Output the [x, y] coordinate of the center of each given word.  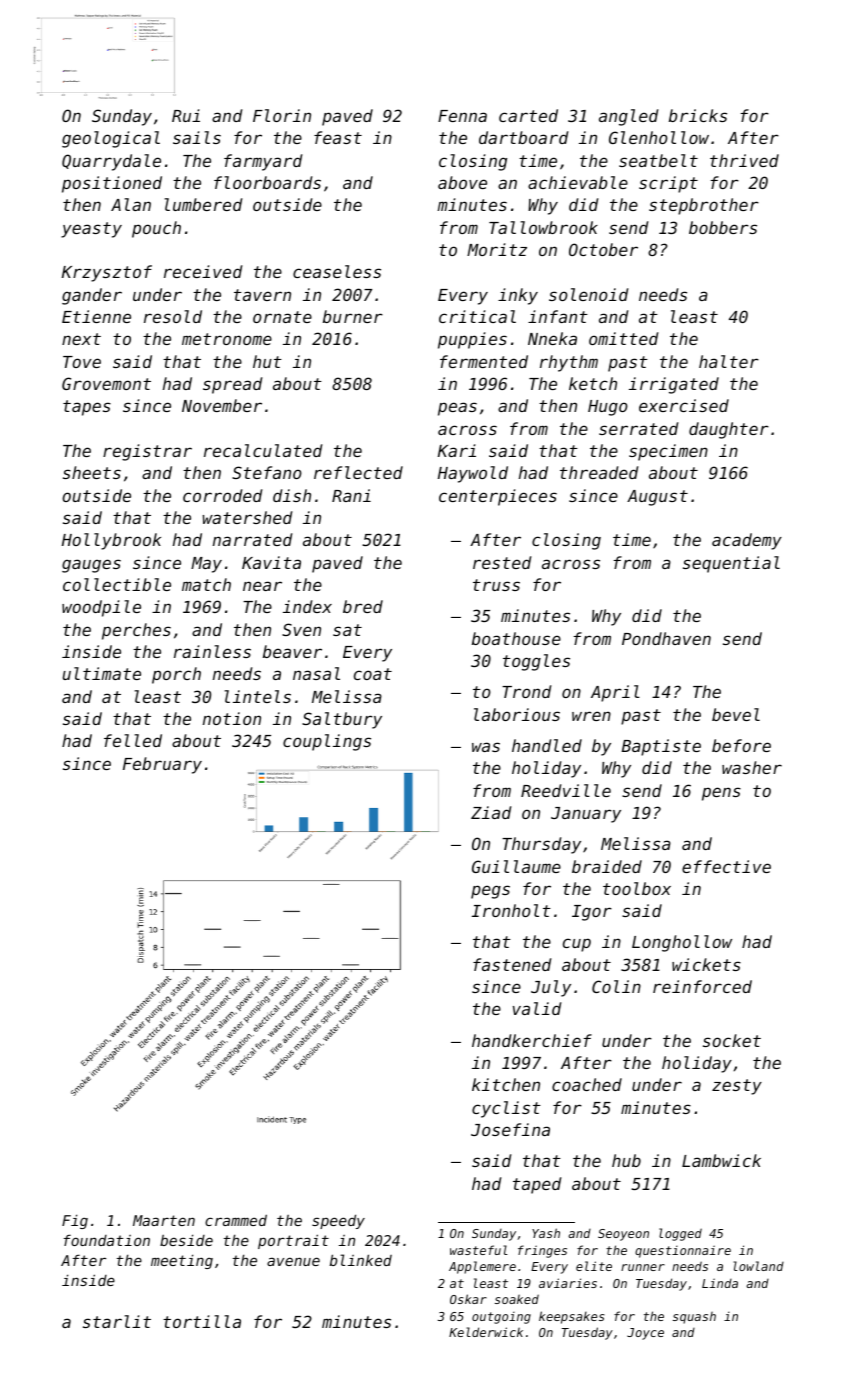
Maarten [164, 1220]
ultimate [102, 673]
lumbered [203, 204]
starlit [117, 1321]
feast [338, 137]
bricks [698, 115]
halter [729, 361]
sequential [731, 564]
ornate [282, 317]
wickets [706, 964]
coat [373, 674]
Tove [82, 362]
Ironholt [511, 910]
